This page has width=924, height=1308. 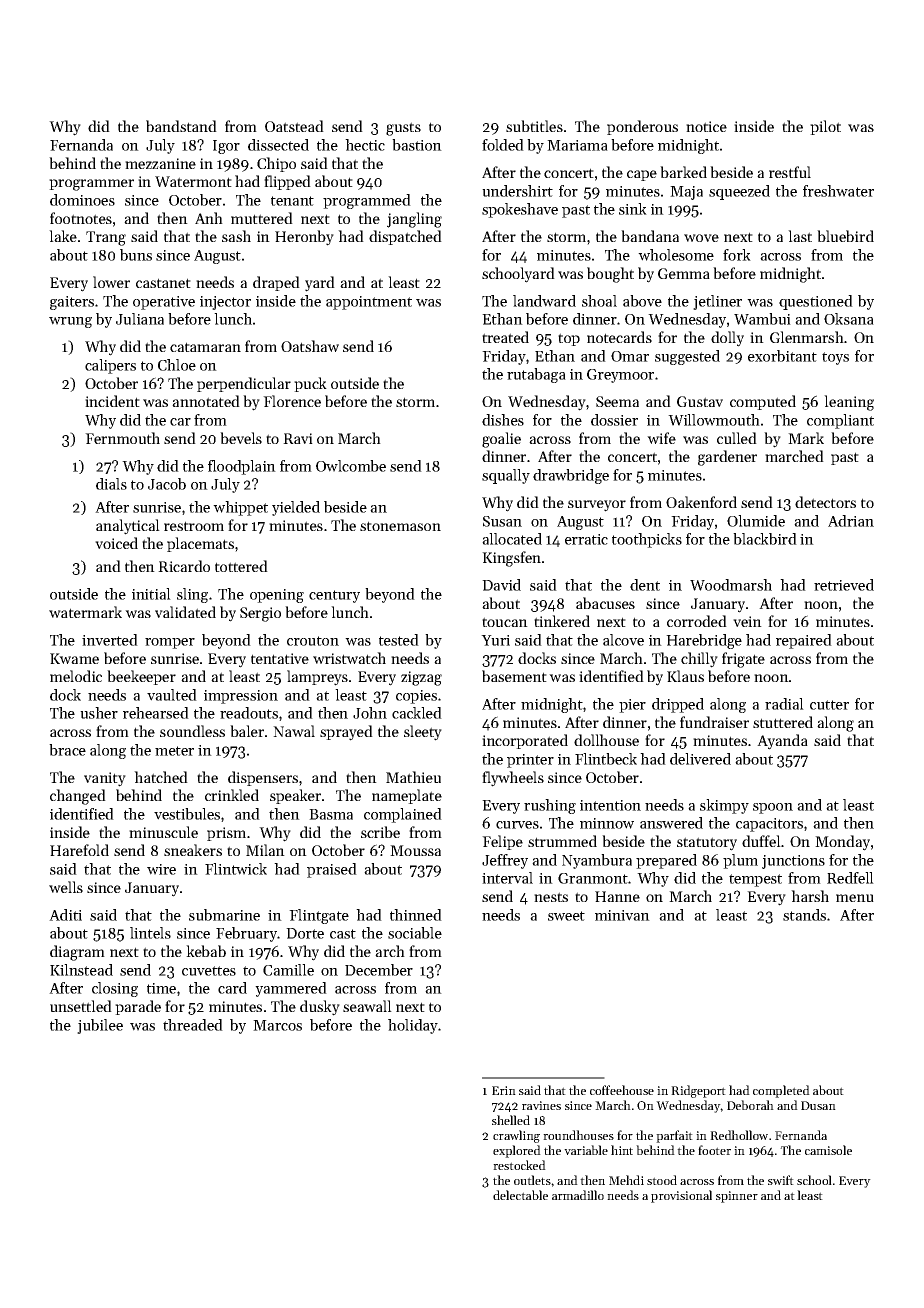 I want to click on provisional, so click(x=681, y=1196).
